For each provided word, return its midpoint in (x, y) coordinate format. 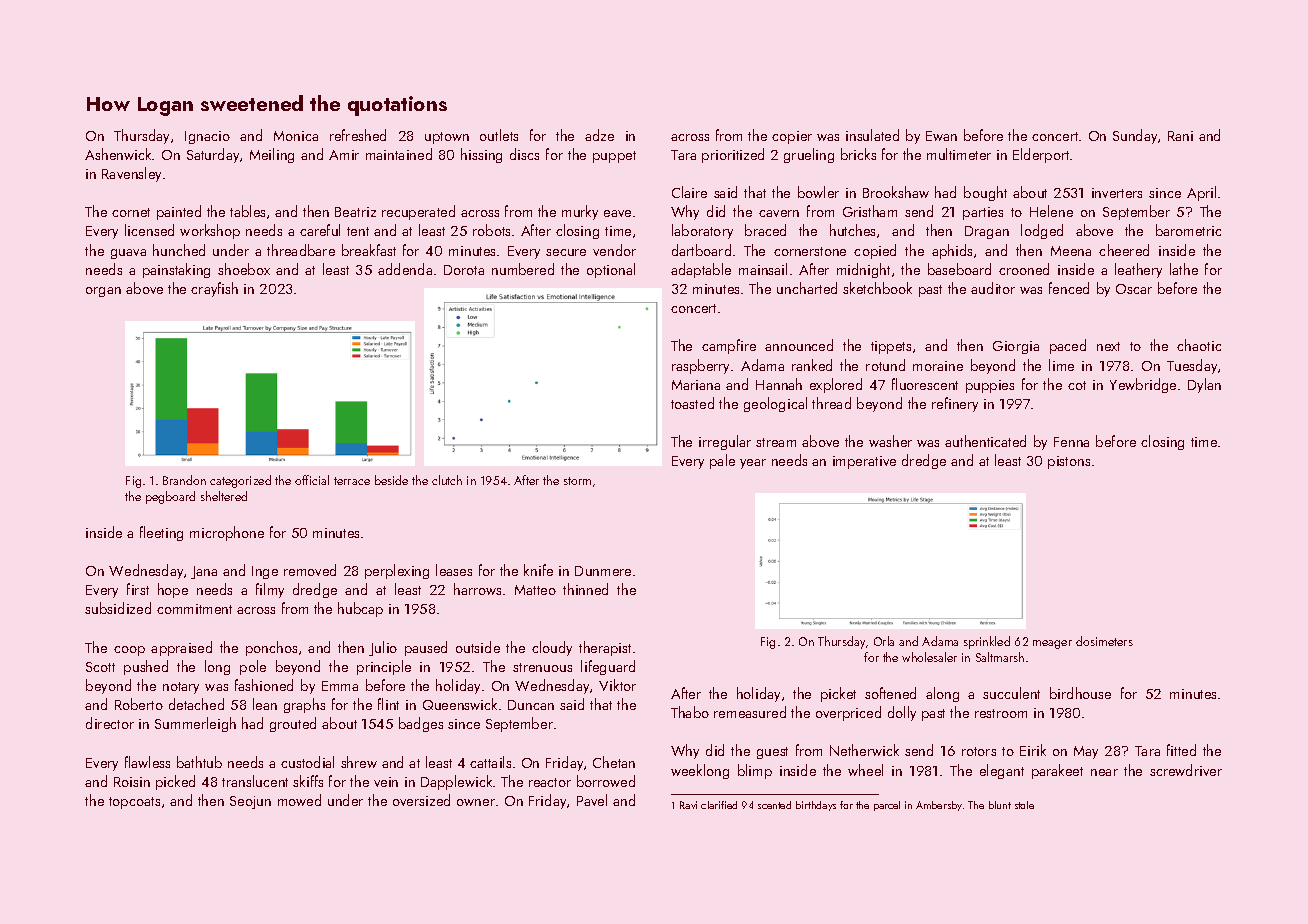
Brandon (184, 480)
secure (566, 252)
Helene (1051, 211)
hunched (179, 250)
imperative (864, 462)
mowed (299, 800)
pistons (1069, 462)
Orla (884, 641)
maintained (399, 154)
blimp (755, 771)
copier (792, 137)
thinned (585, 589)
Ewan (941, 136)
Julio (383, 648)
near (1104, 772)
